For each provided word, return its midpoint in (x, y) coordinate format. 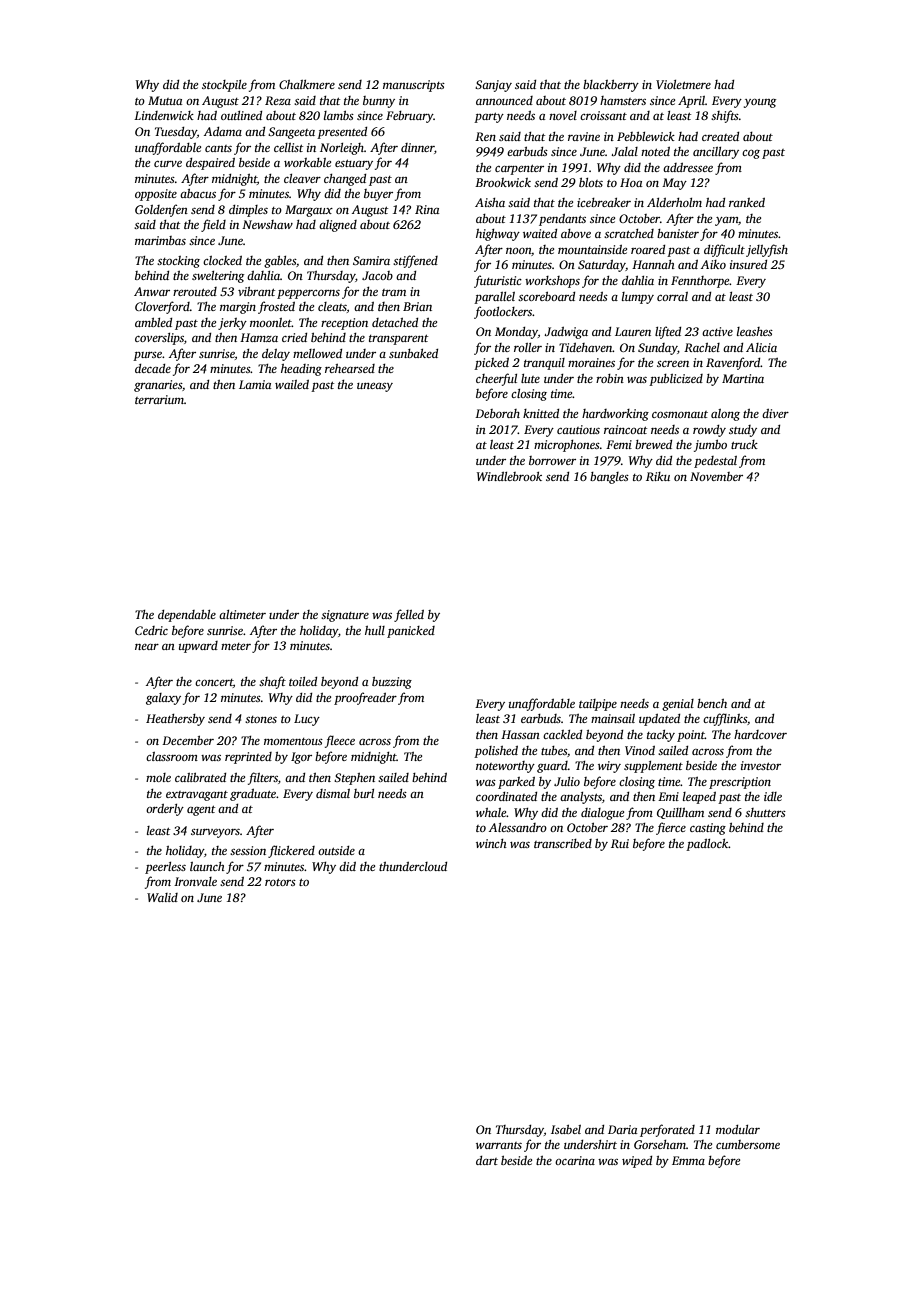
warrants (499, 1145)
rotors (280, 882)
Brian (417, 306)
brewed (653, 444)
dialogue (602, 814)
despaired (210, 164)
